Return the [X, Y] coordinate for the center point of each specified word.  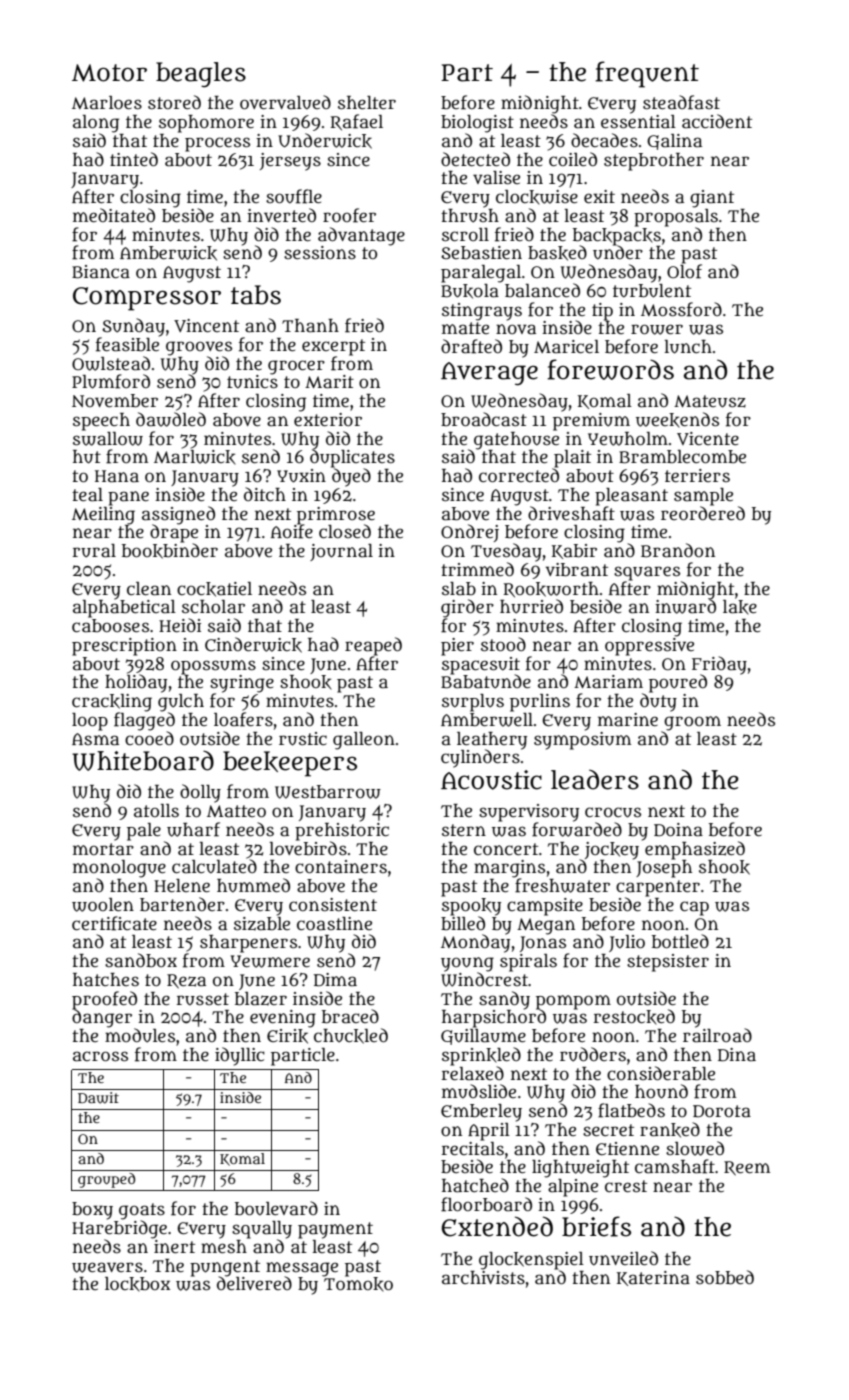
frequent [647, 74]
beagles [201, 75]
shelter [367, 103]
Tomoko [358, 1284]
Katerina [653, 1278]
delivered [254, 1283]
